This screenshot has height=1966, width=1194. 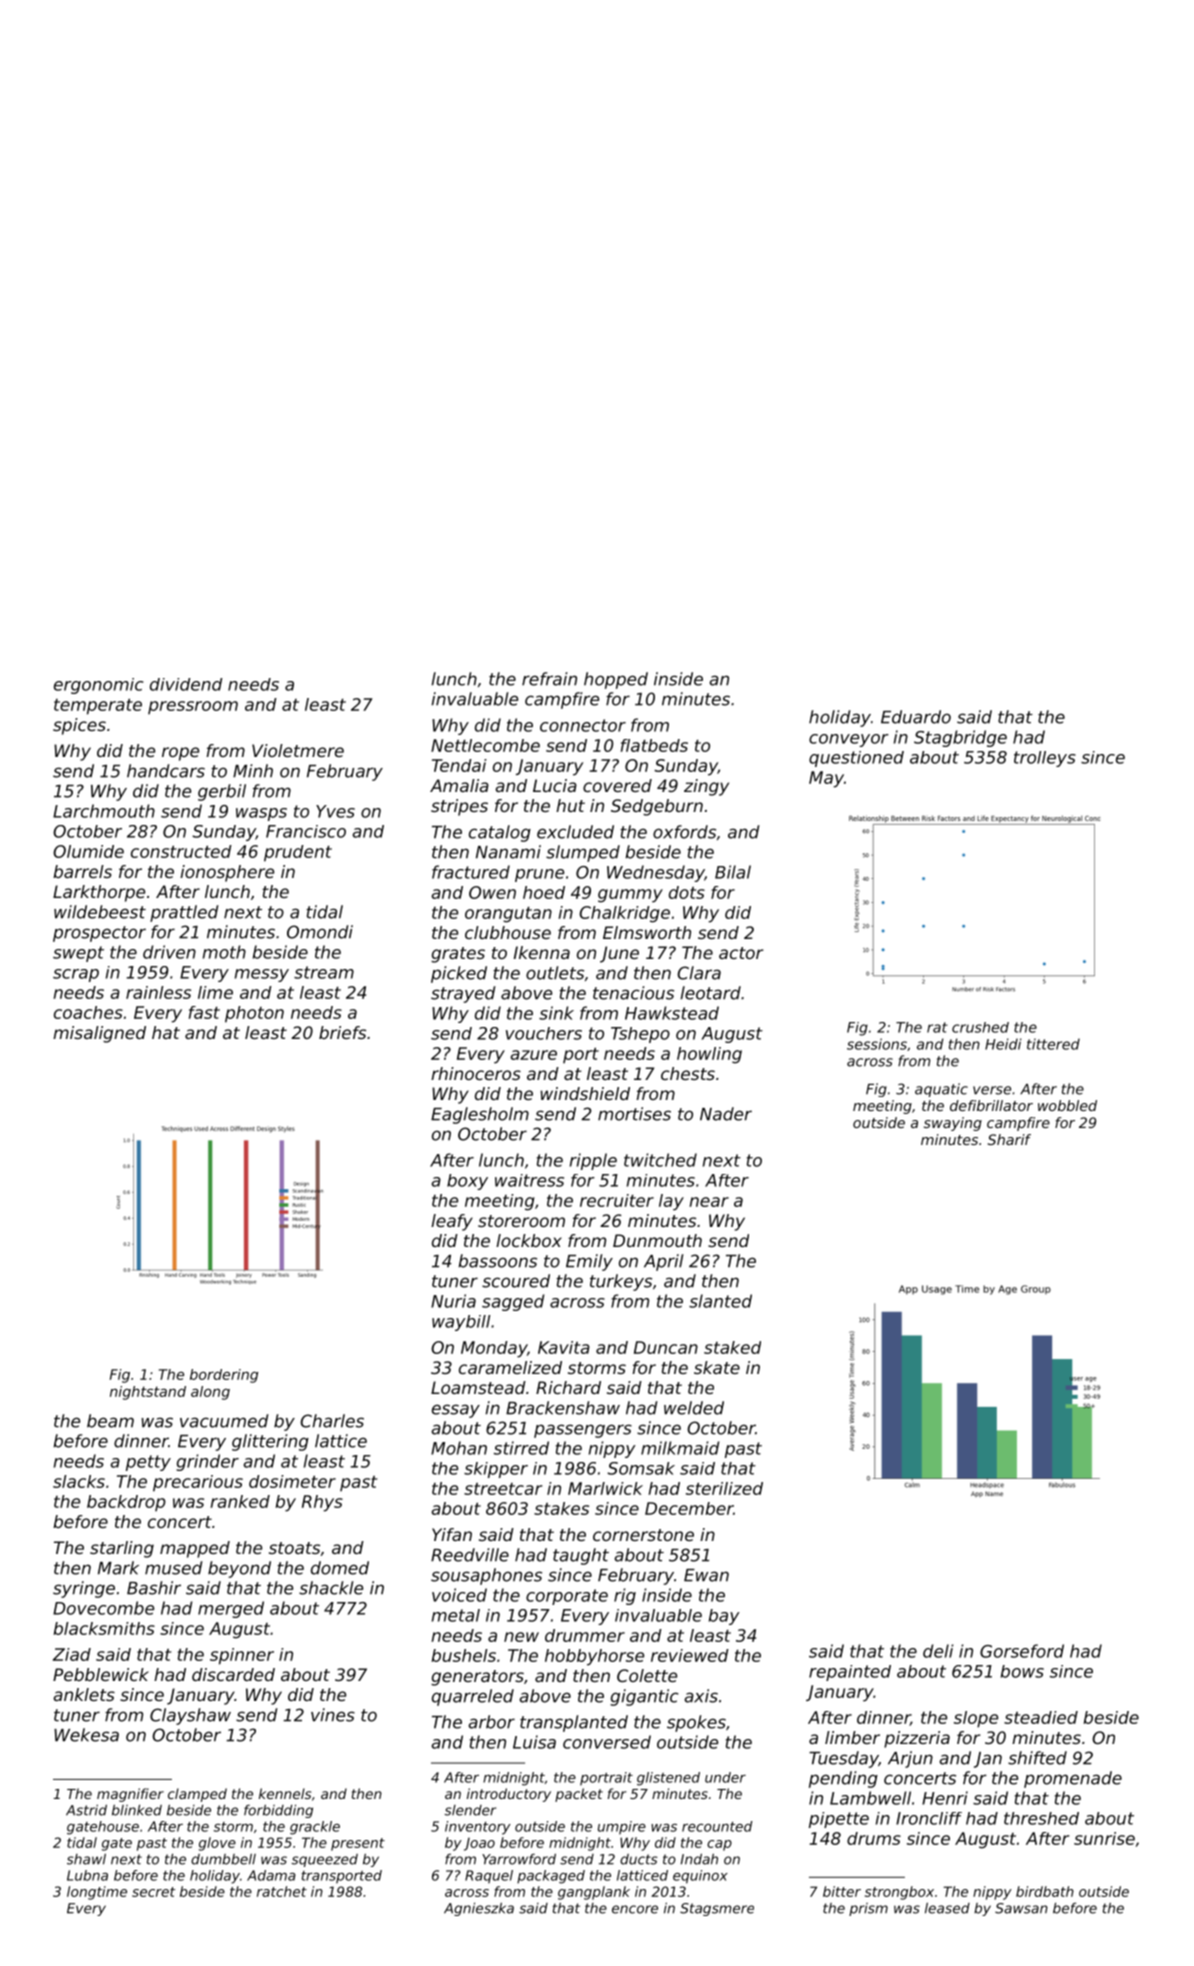 What do you see at coordinates (486, 1576) in the screenshot?
I see `sousaphones` at bounding box center [486, 1576].
